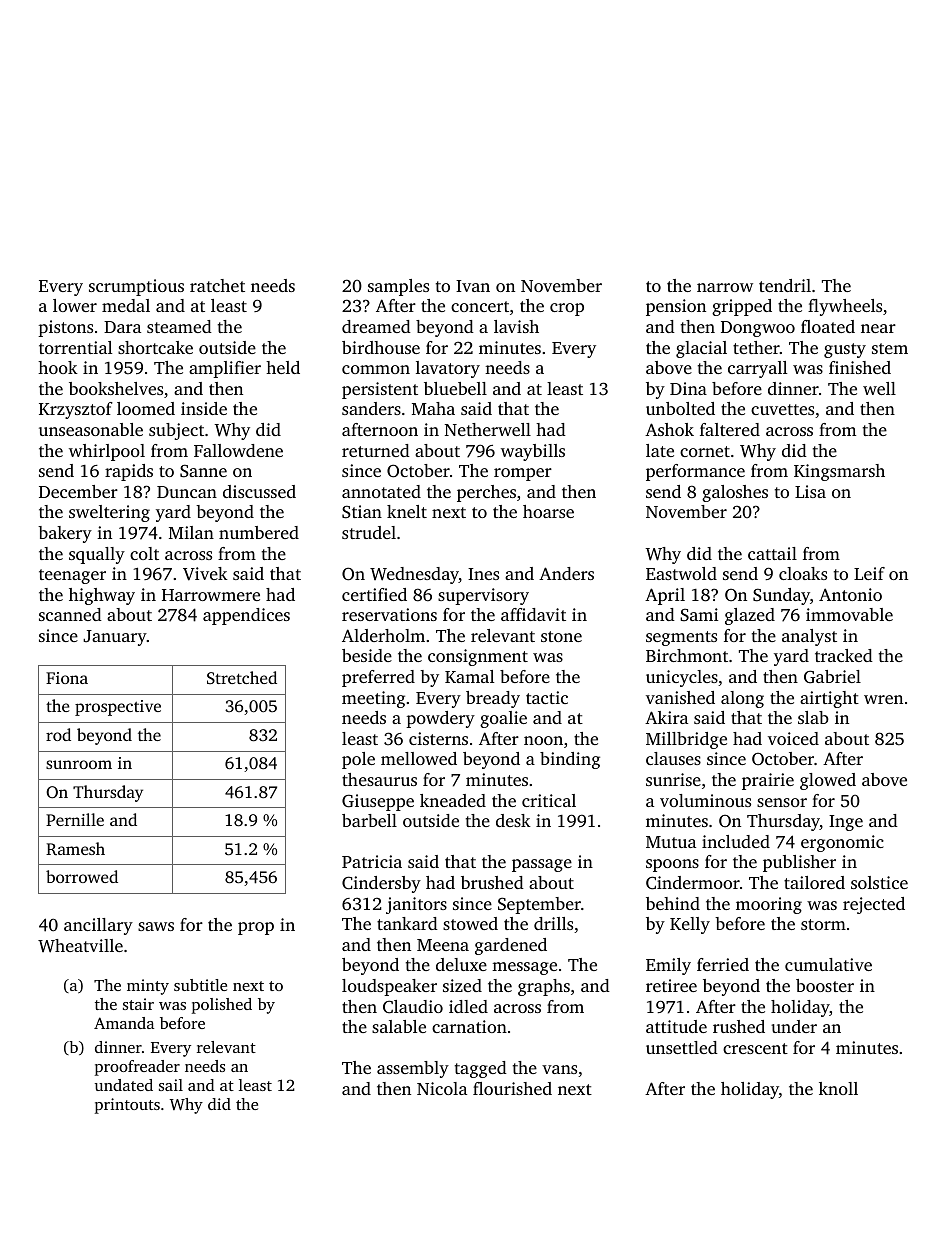 The image size is (952, 1233). What do you see at coordinates (849, 614) in the screenshot?
I see `immovable` at bounding box center [849, 614].
